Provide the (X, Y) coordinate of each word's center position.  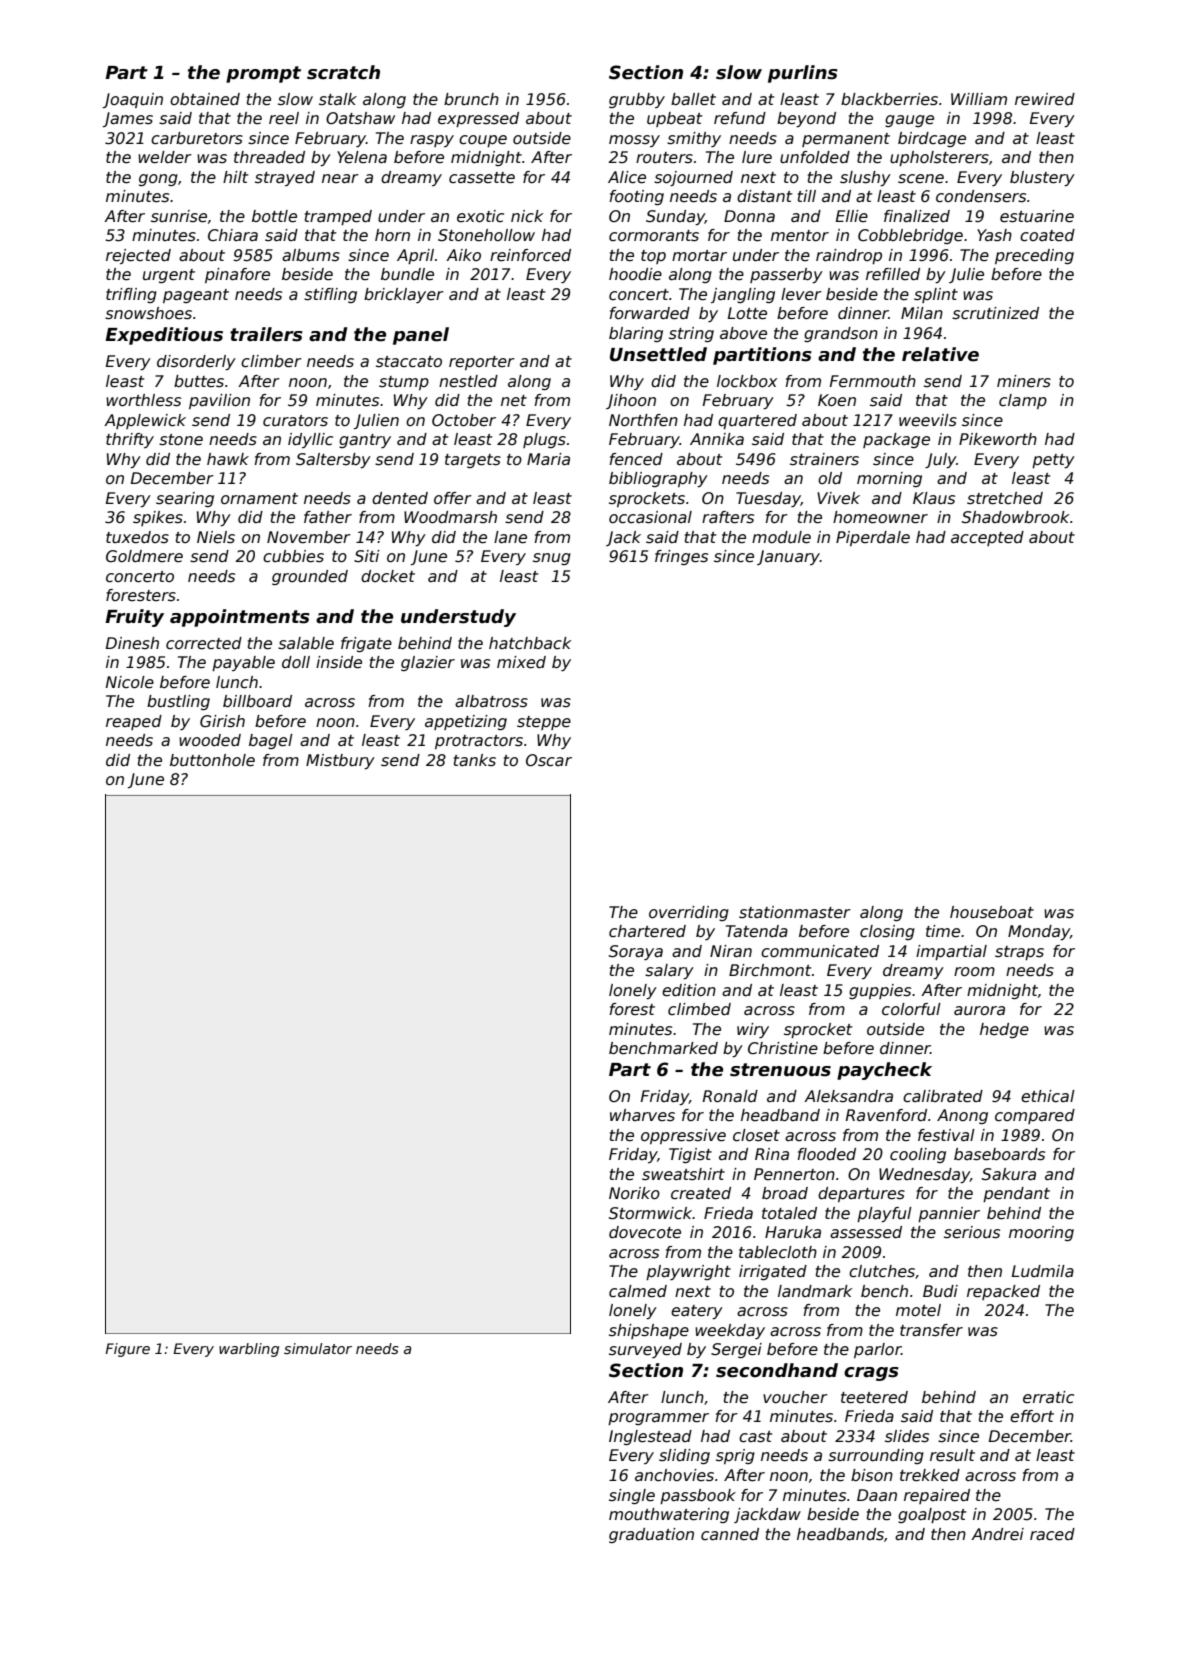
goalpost (932, 1515)
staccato (409, 362)
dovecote (645, 1232)
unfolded (815, 157)
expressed (478, 119)
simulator (318, 1348)
